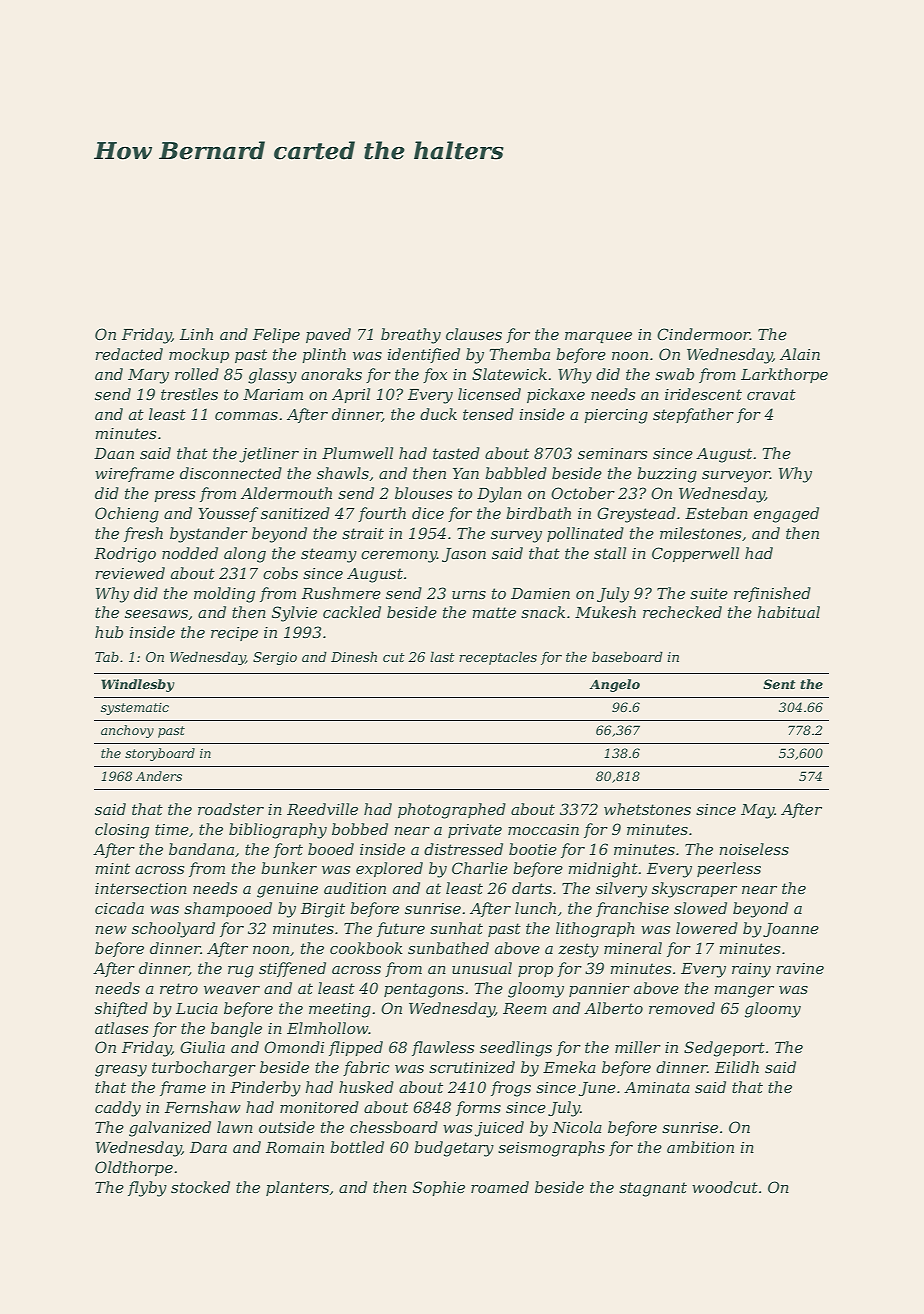 The width and height of the screenshot is (924, 1314). Describe the element at coordinates (489, 394) in the screenshot. I see `licensed` at that location.
